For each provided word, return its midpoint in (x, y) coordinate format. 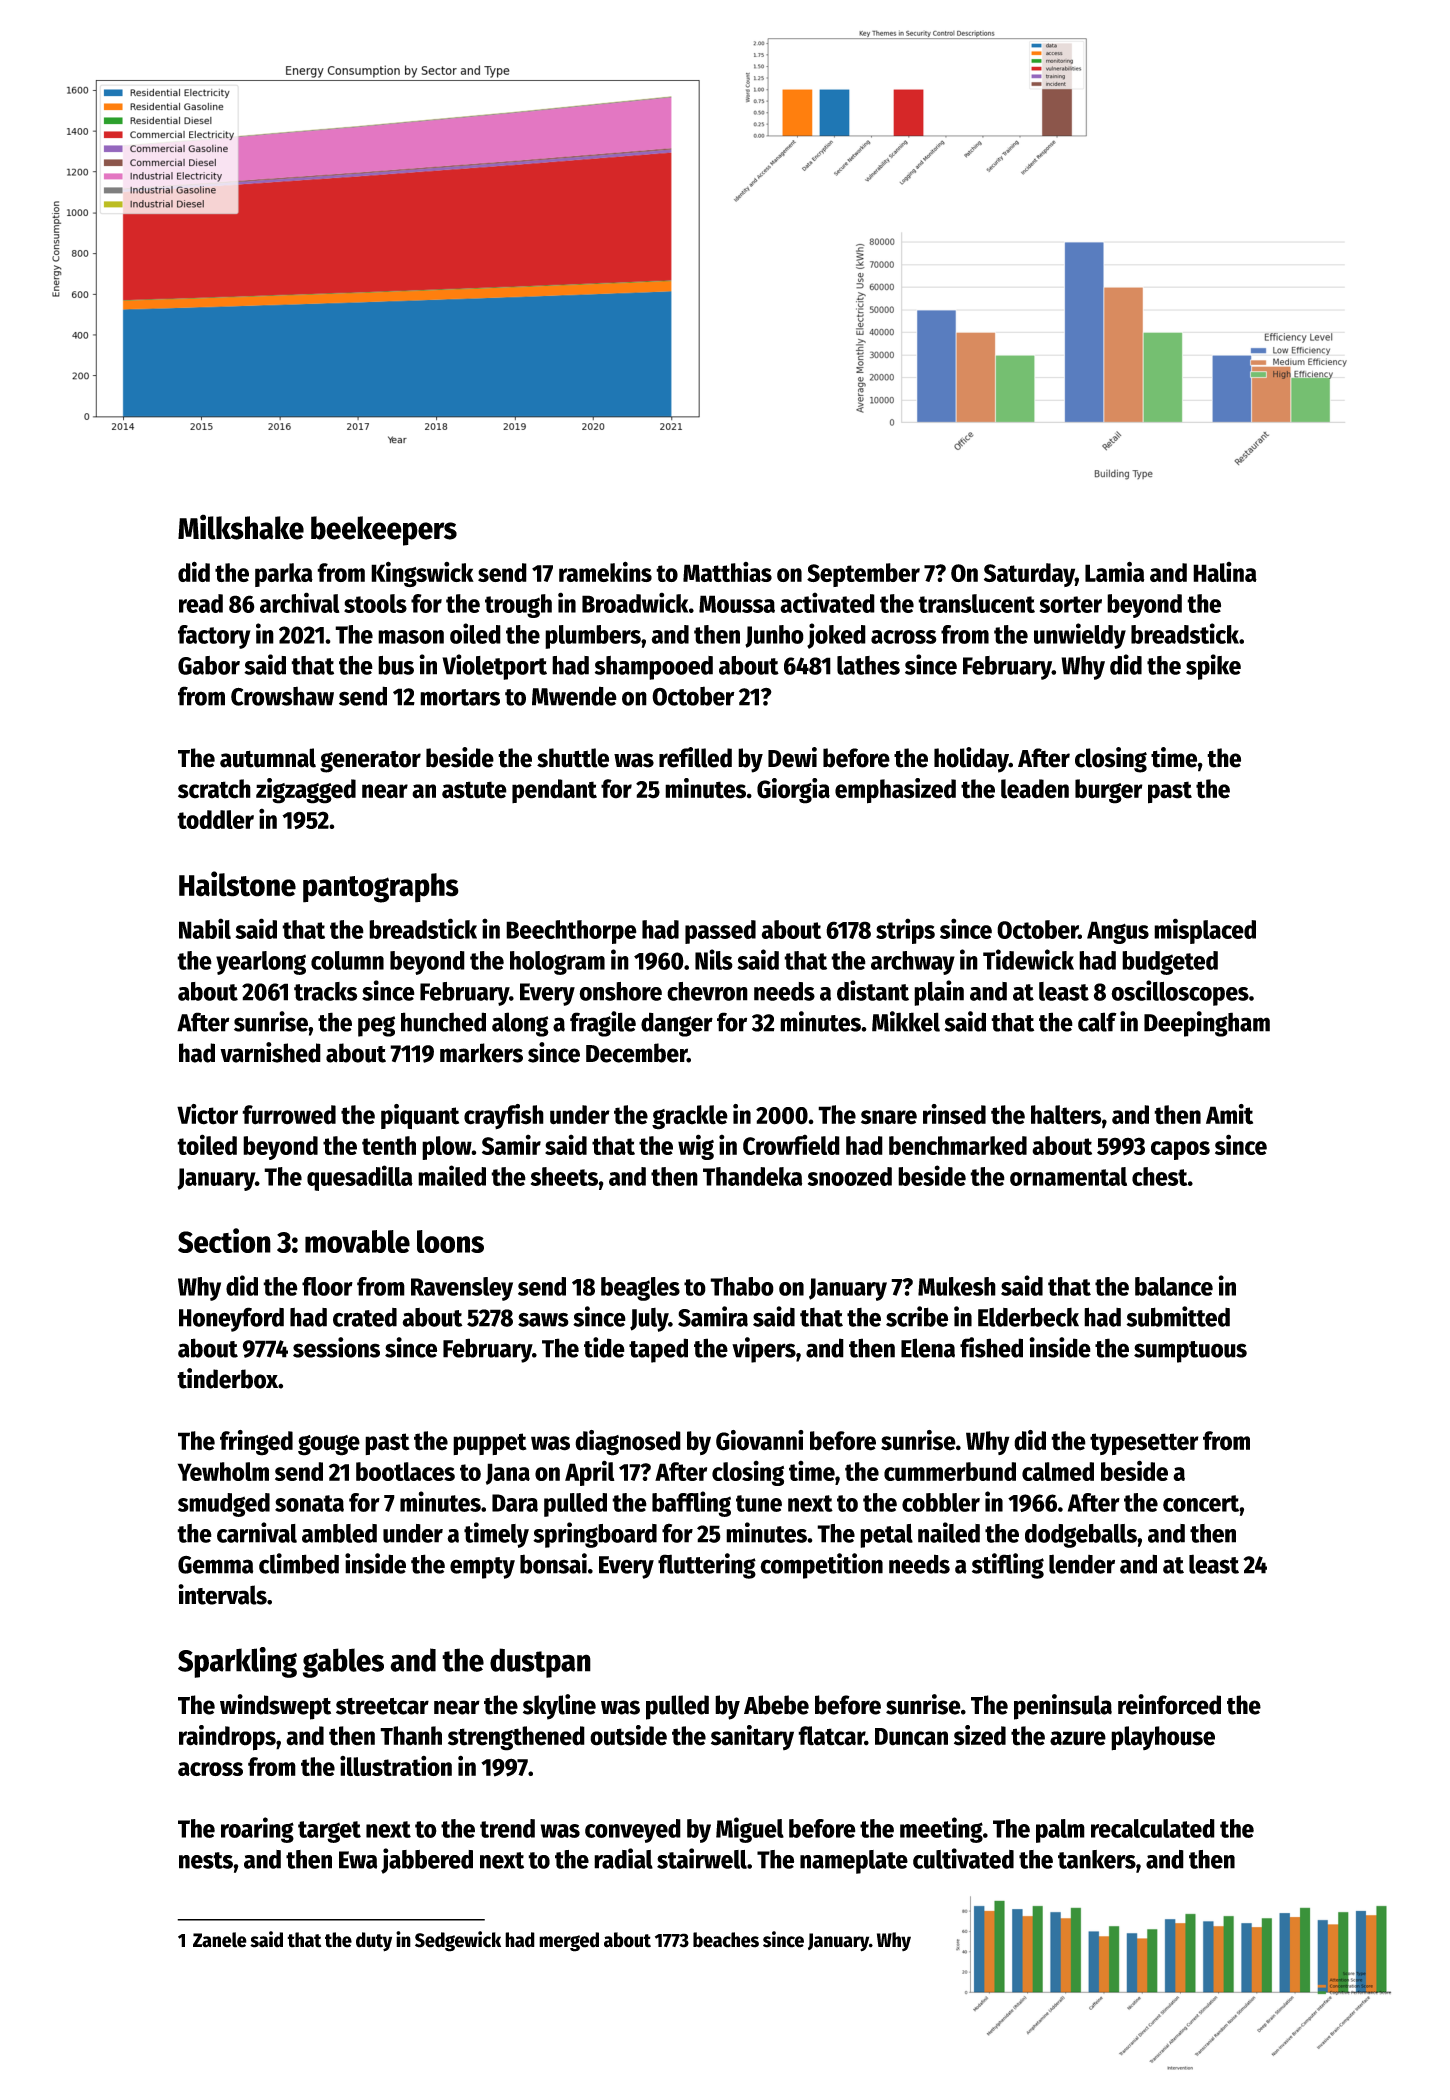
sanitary (752, 1737)
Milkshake (241, 527)
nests (206, 1860)
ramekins (605, 571)
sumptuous (1190, 1352)
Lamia (1115, 571)
